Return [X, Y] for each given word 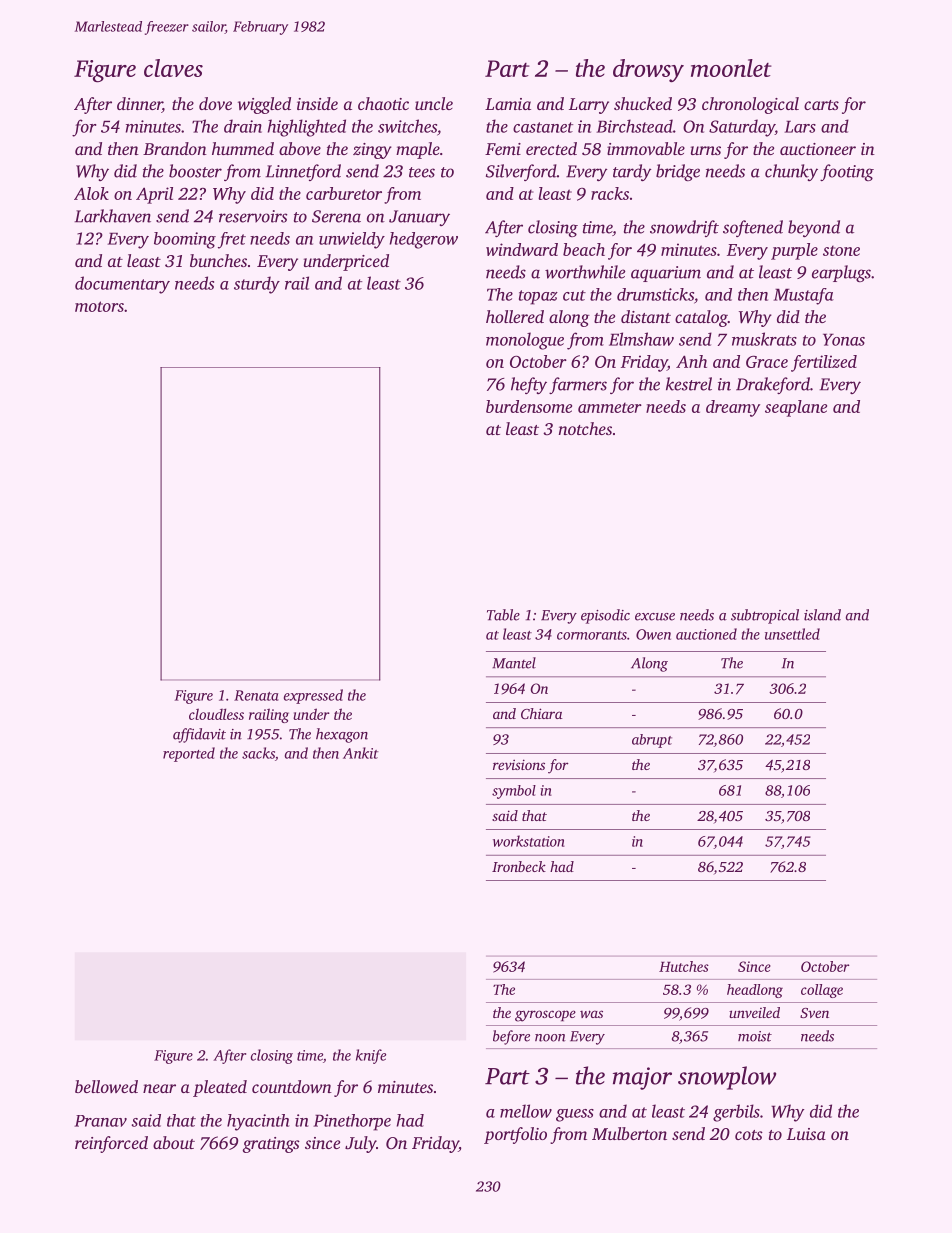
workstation [529, 841]
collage [822, 991]
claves [173, 68]
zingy [372, 151]
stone [841, 251]
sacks [258, 753]
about [174, 1142]
